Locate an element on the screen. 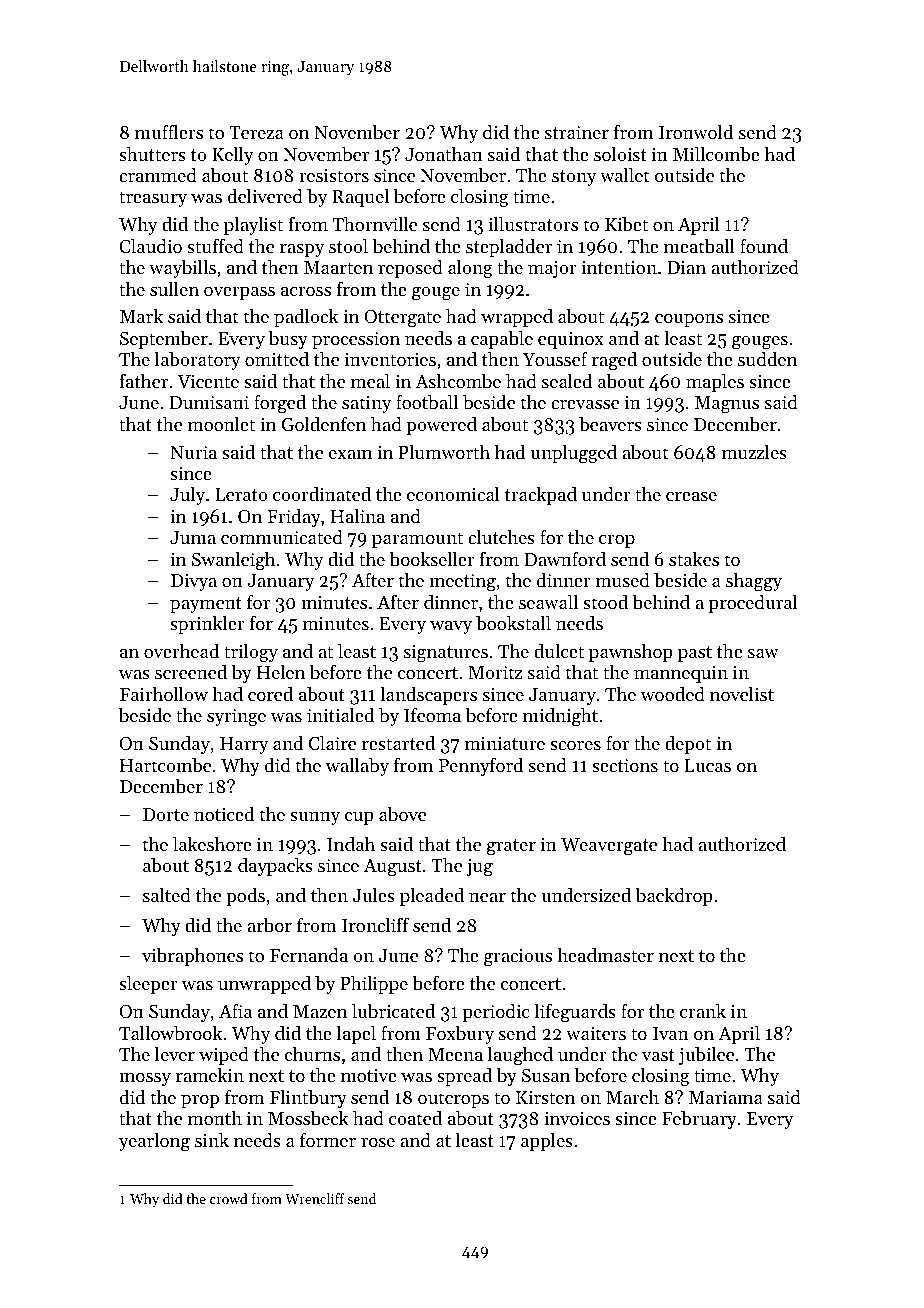  sudden is located at coordinates (767, 359).
